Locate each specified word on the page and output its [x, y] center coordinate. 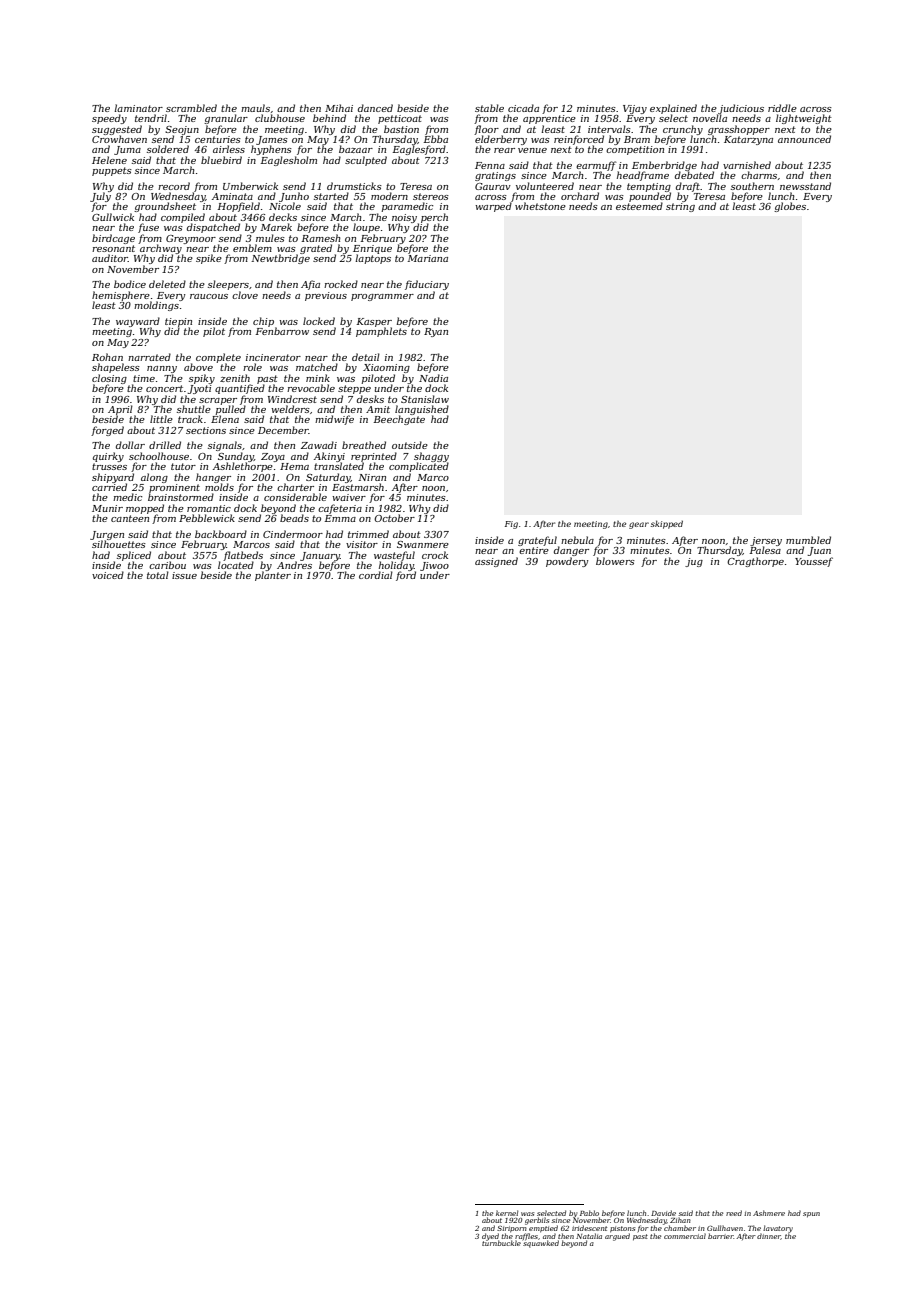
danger [571, 551]
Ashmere [769, 1213]
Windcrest [292, 399]
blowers [615, 561]
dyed [490, 1236]
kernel [507, 1213]
